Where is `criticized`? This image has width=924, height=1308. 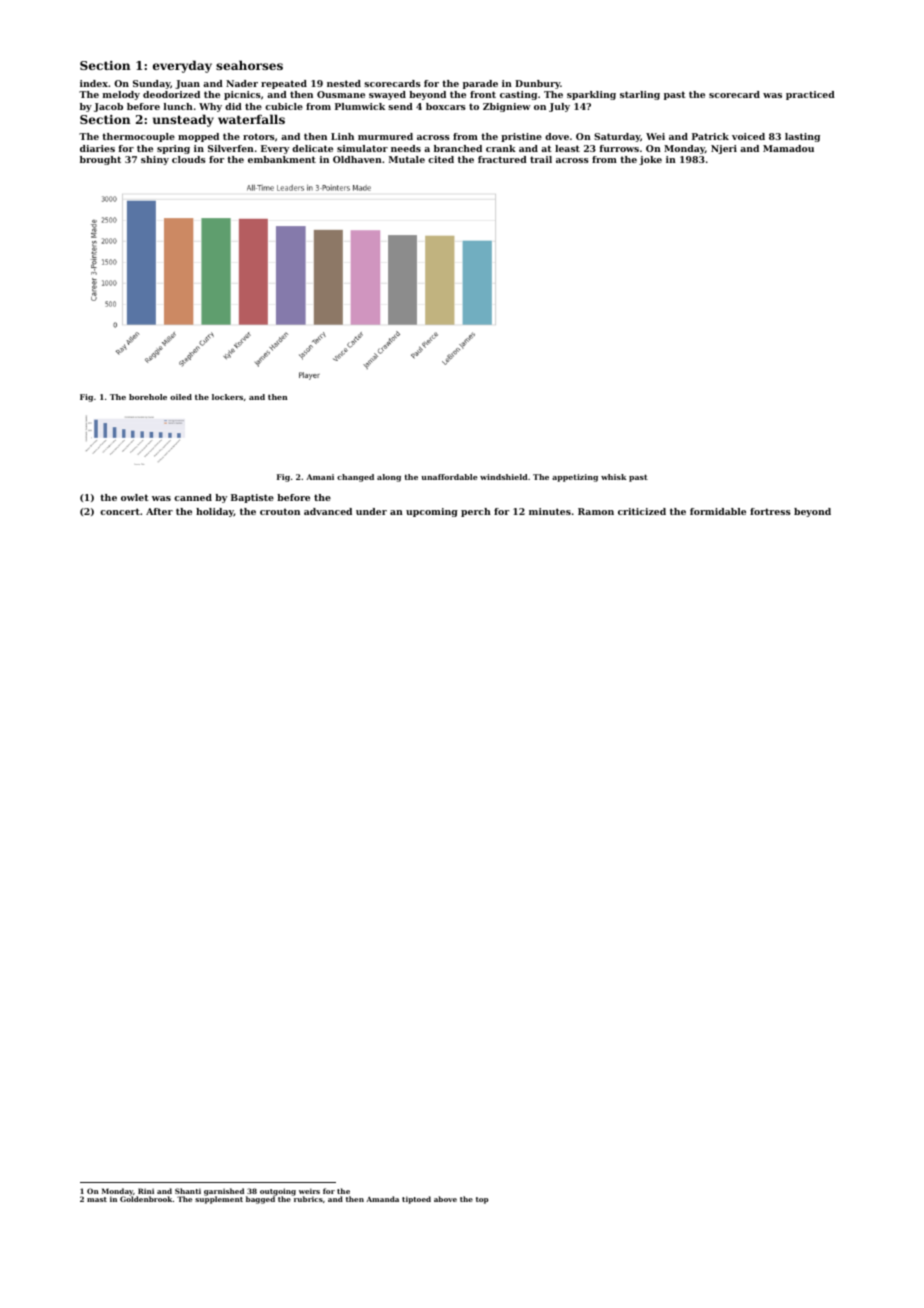
criticized is located at coordinates (642, 511).
